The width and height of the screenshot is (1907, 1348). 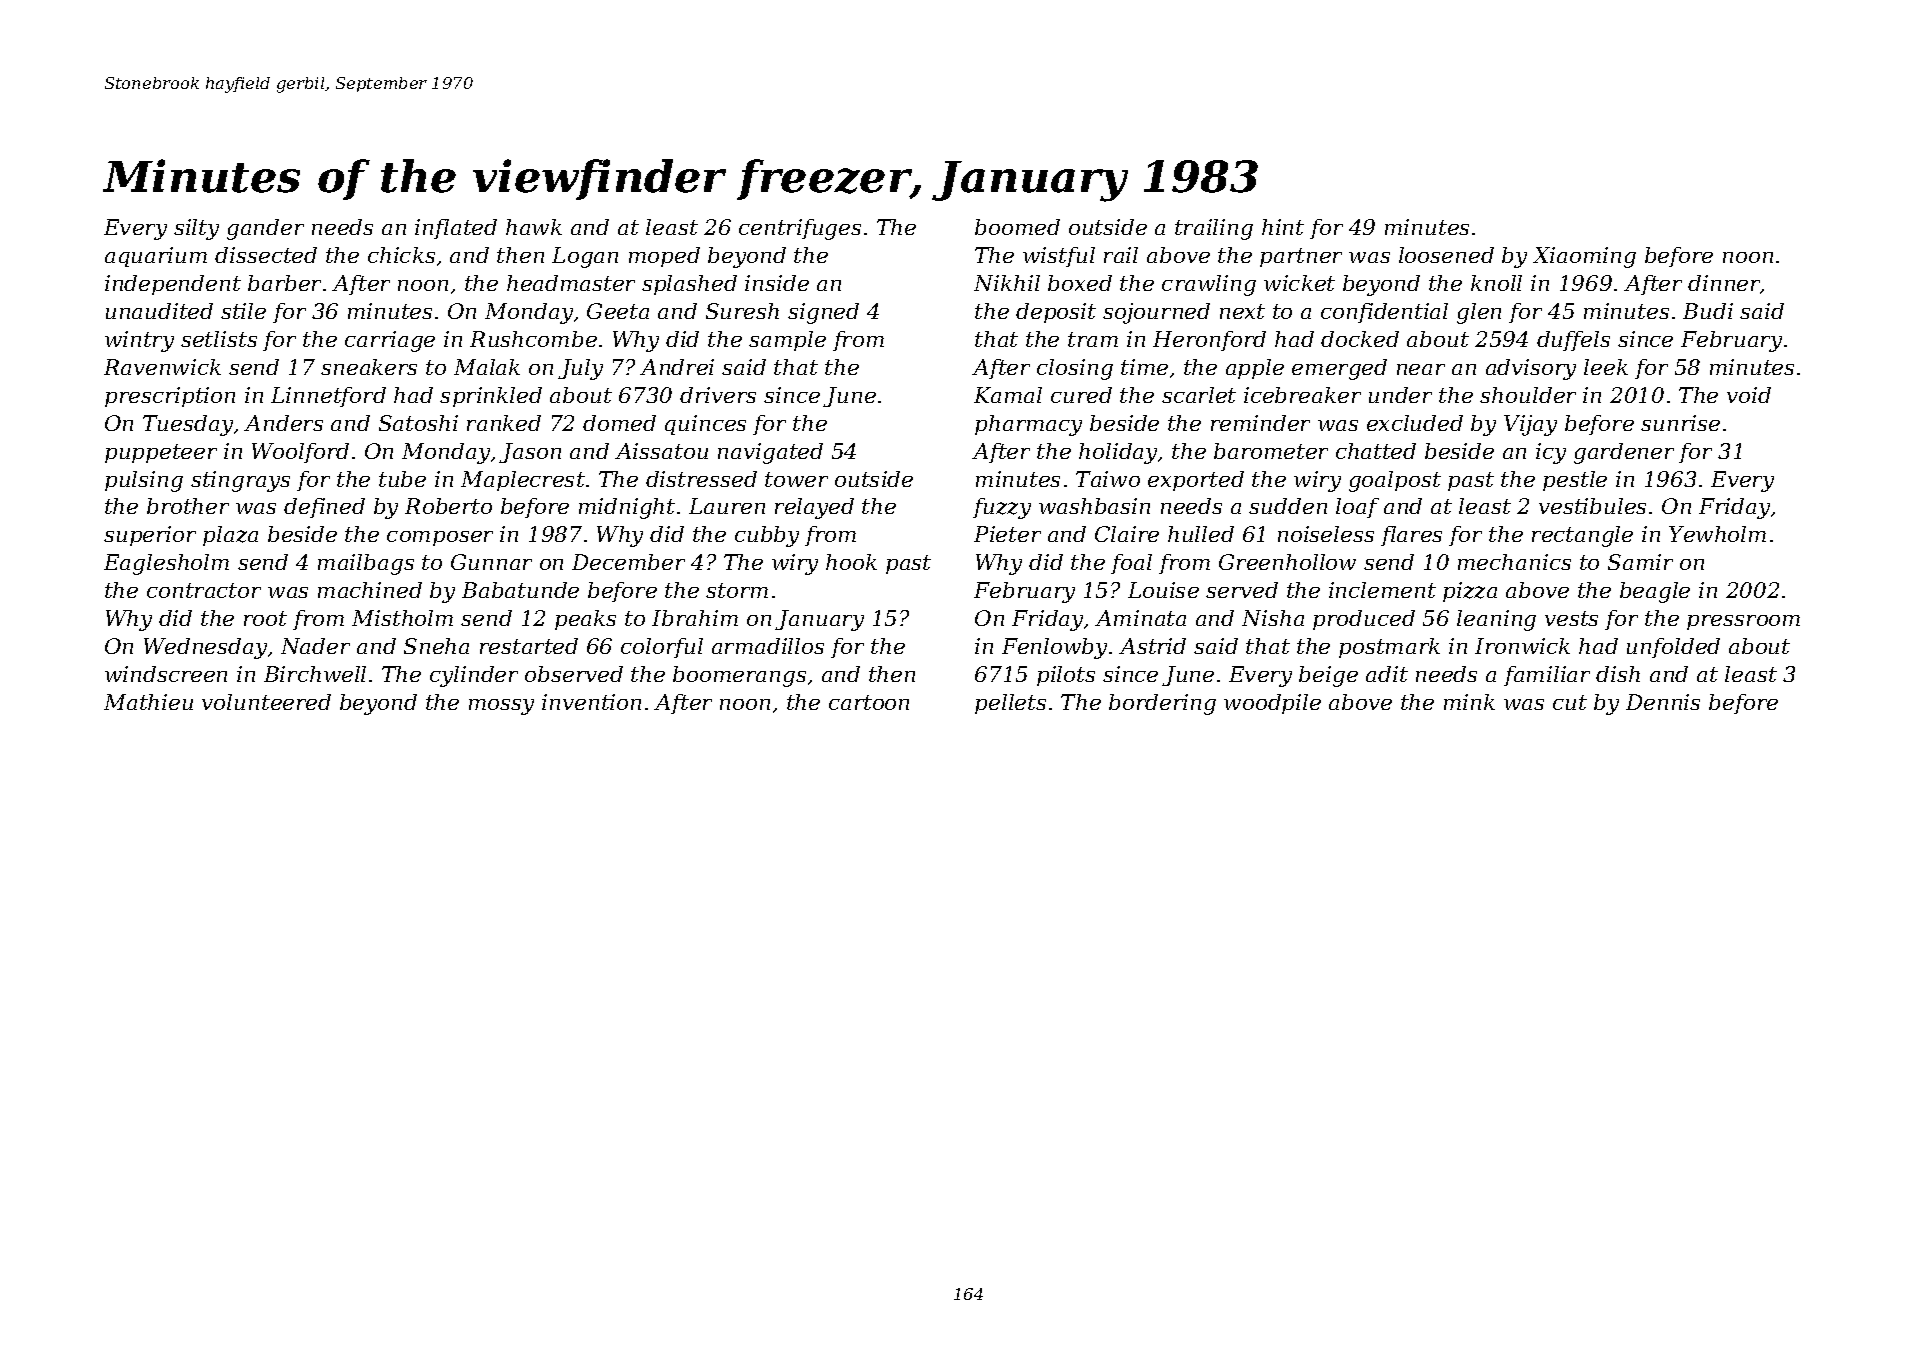 I want to click on setlists, so click(x=219, y=339).
